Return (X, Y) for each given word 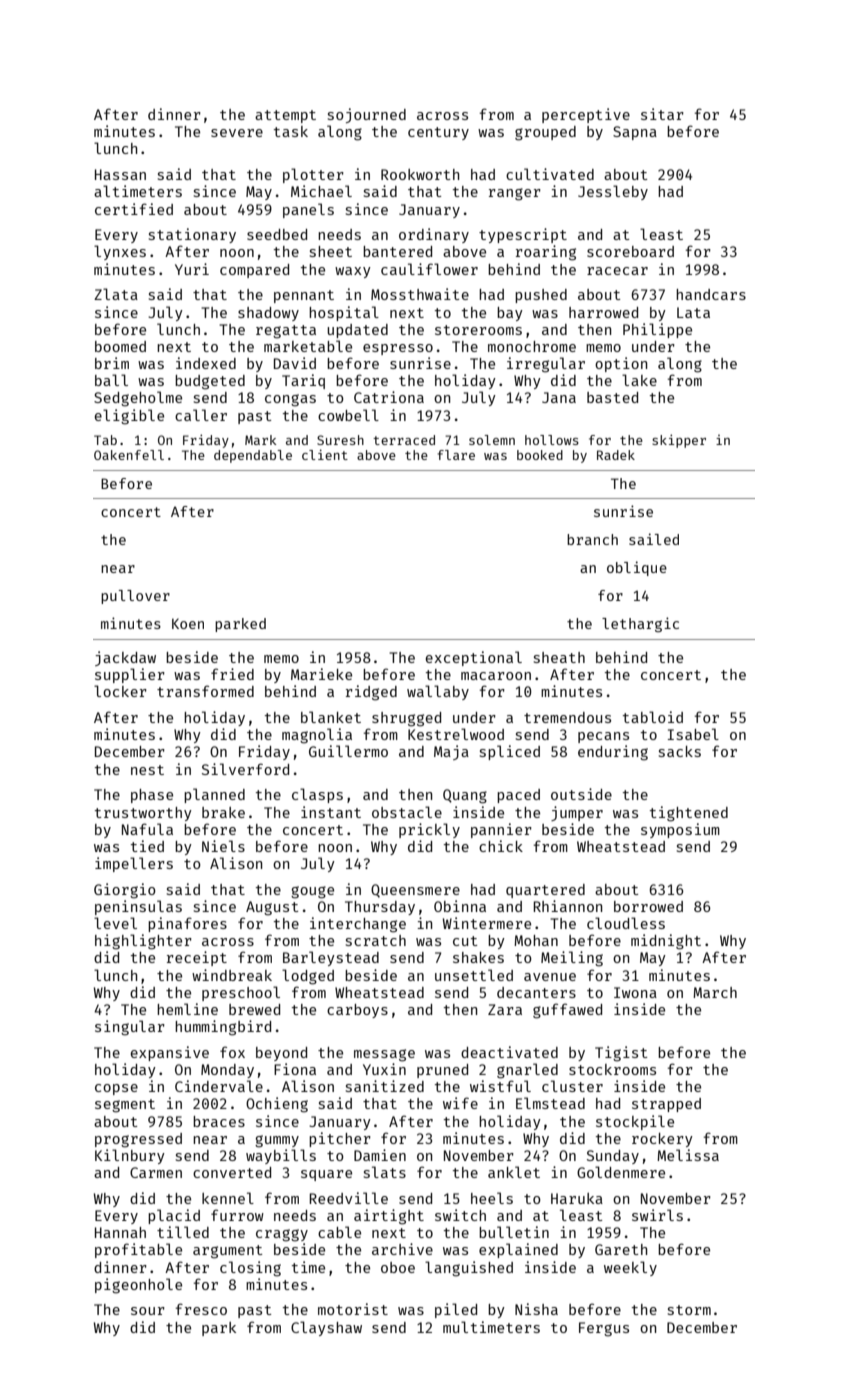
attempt (285, 116)
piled (456, 1310)
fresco (201, 1309)
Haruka (577, 1198)
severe (237, 133)
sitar (662, 114)
